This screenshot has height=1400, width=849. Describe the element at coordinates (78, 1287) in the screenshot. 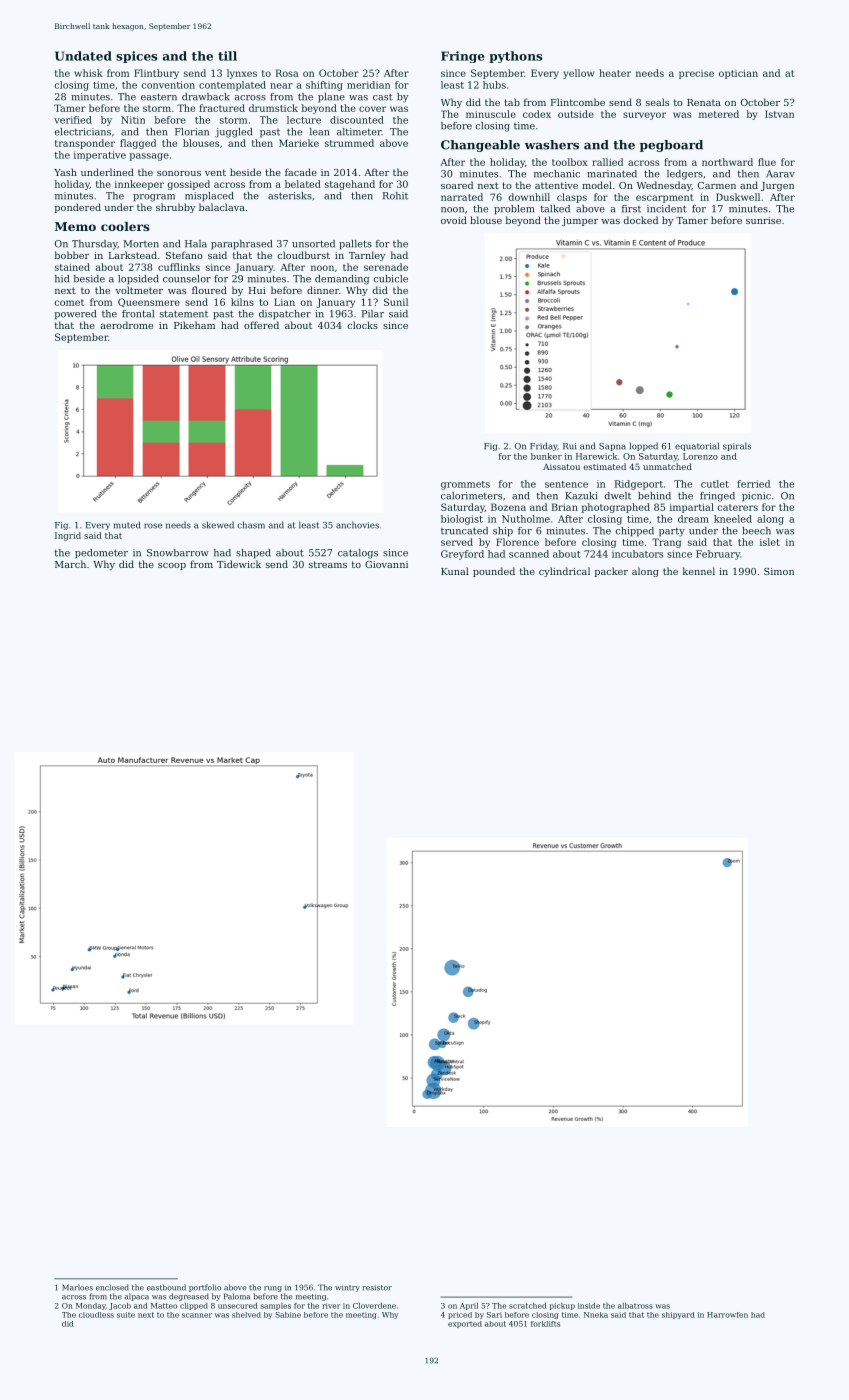

I see `Marloes` at that location.
